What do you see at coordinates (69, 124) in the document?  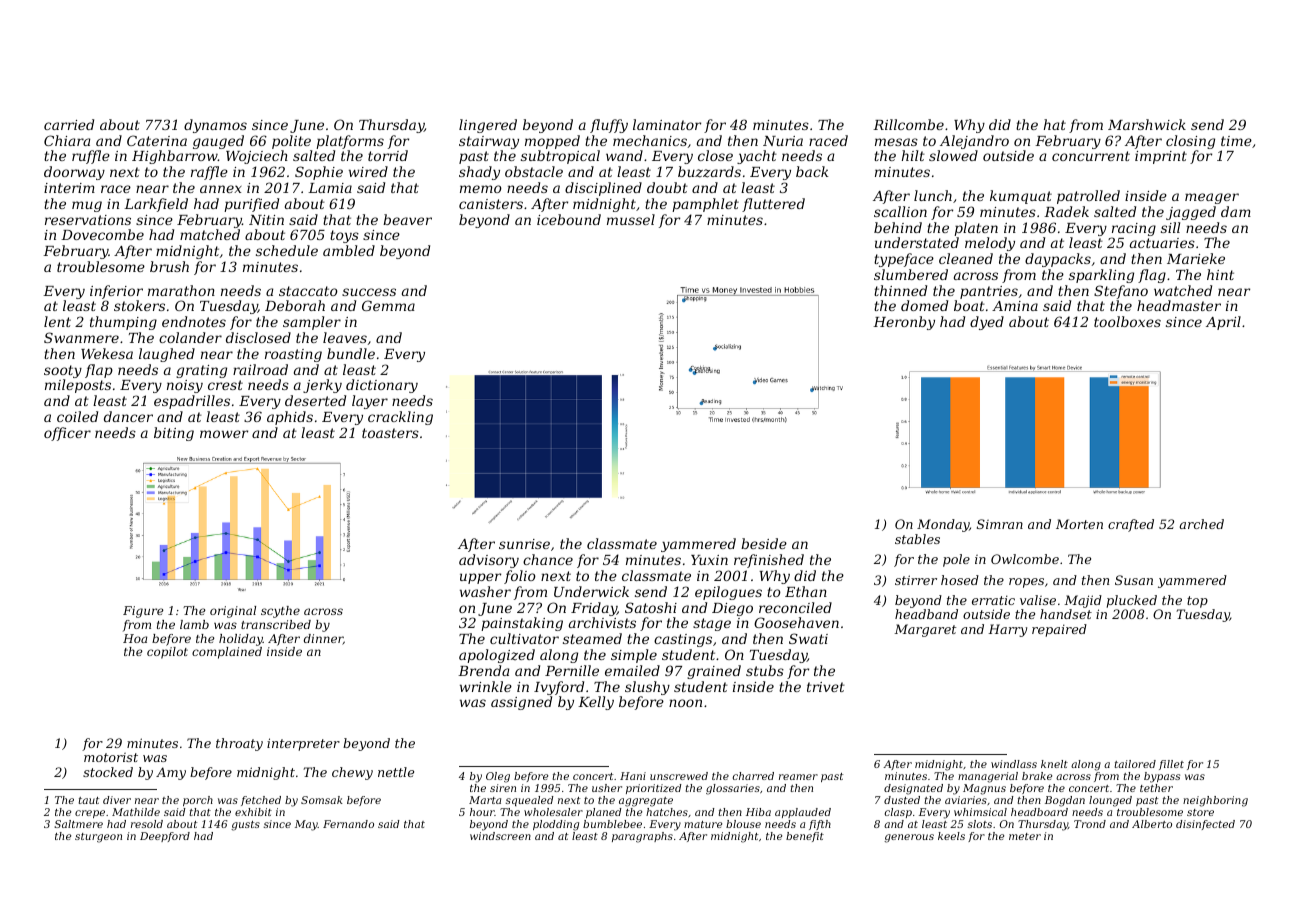 I see `carried` at bounding box center [69, 124].
